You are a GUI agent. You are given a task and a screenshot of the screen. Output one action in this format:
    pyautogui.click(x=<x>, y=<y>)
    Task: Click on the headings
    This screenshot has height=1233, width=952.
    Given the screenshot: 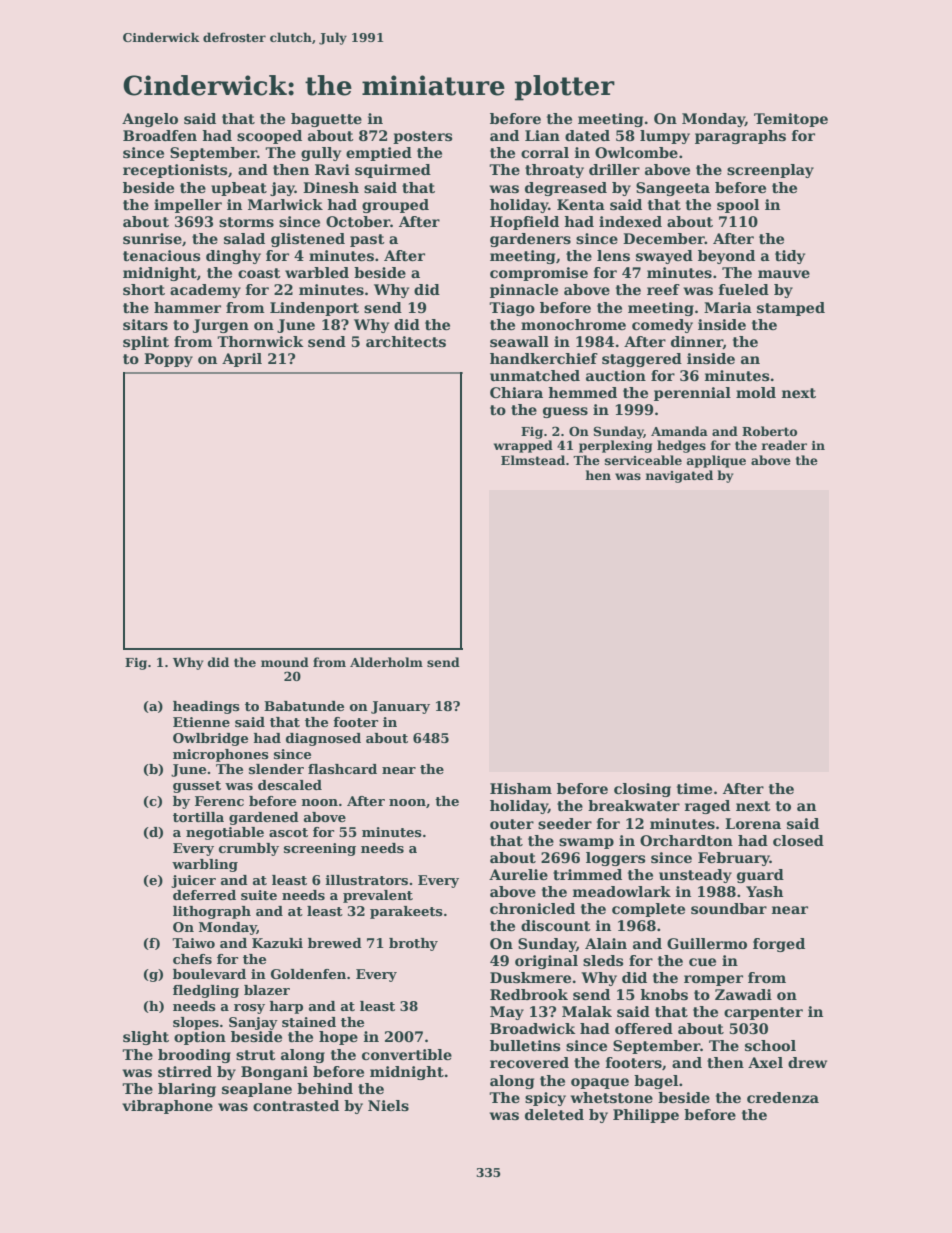 What is the action you would take?
    pyautogui.click(x=206, y=707)
